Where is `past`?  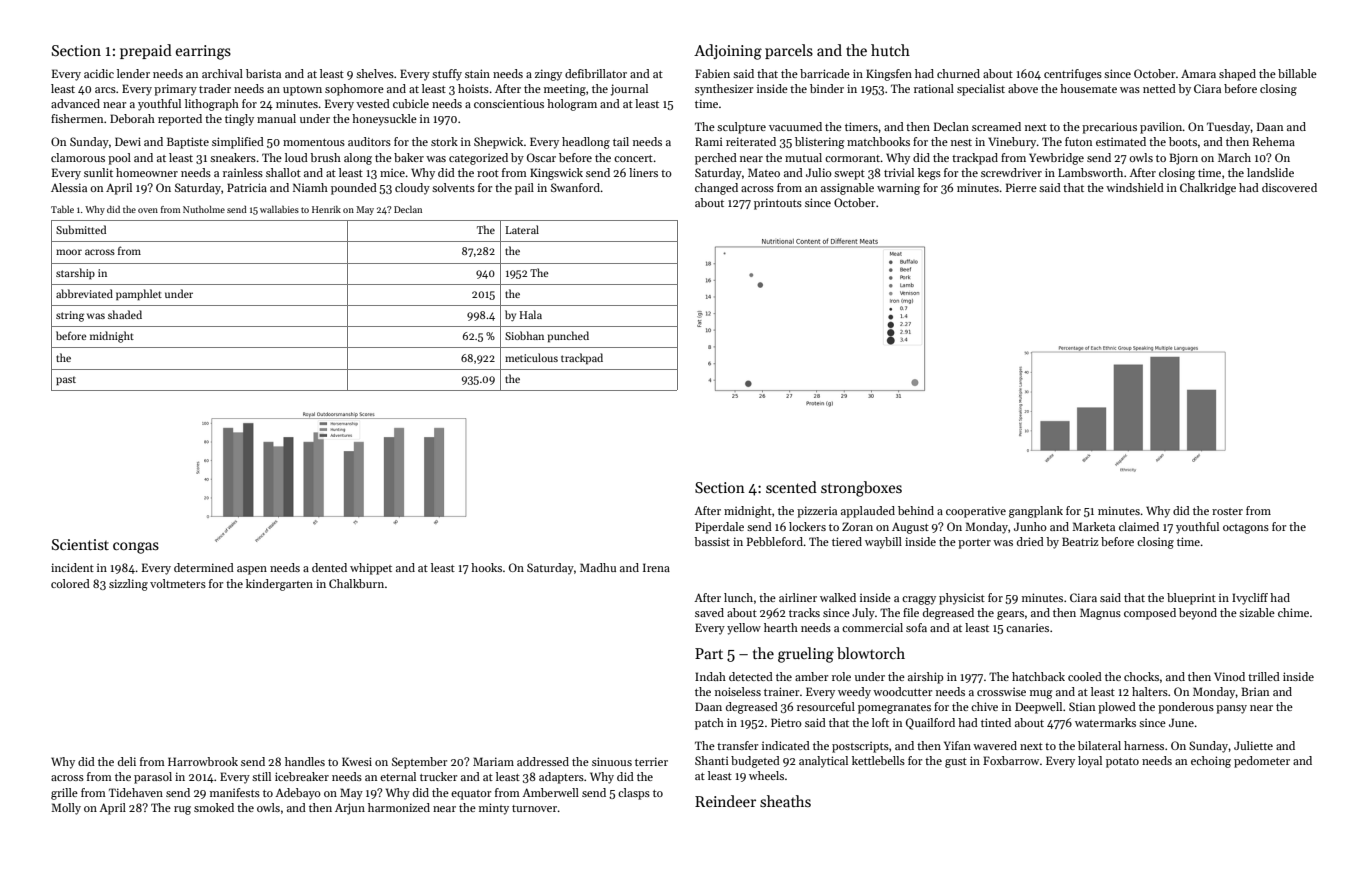 past is located at coordinates (66, 381).
